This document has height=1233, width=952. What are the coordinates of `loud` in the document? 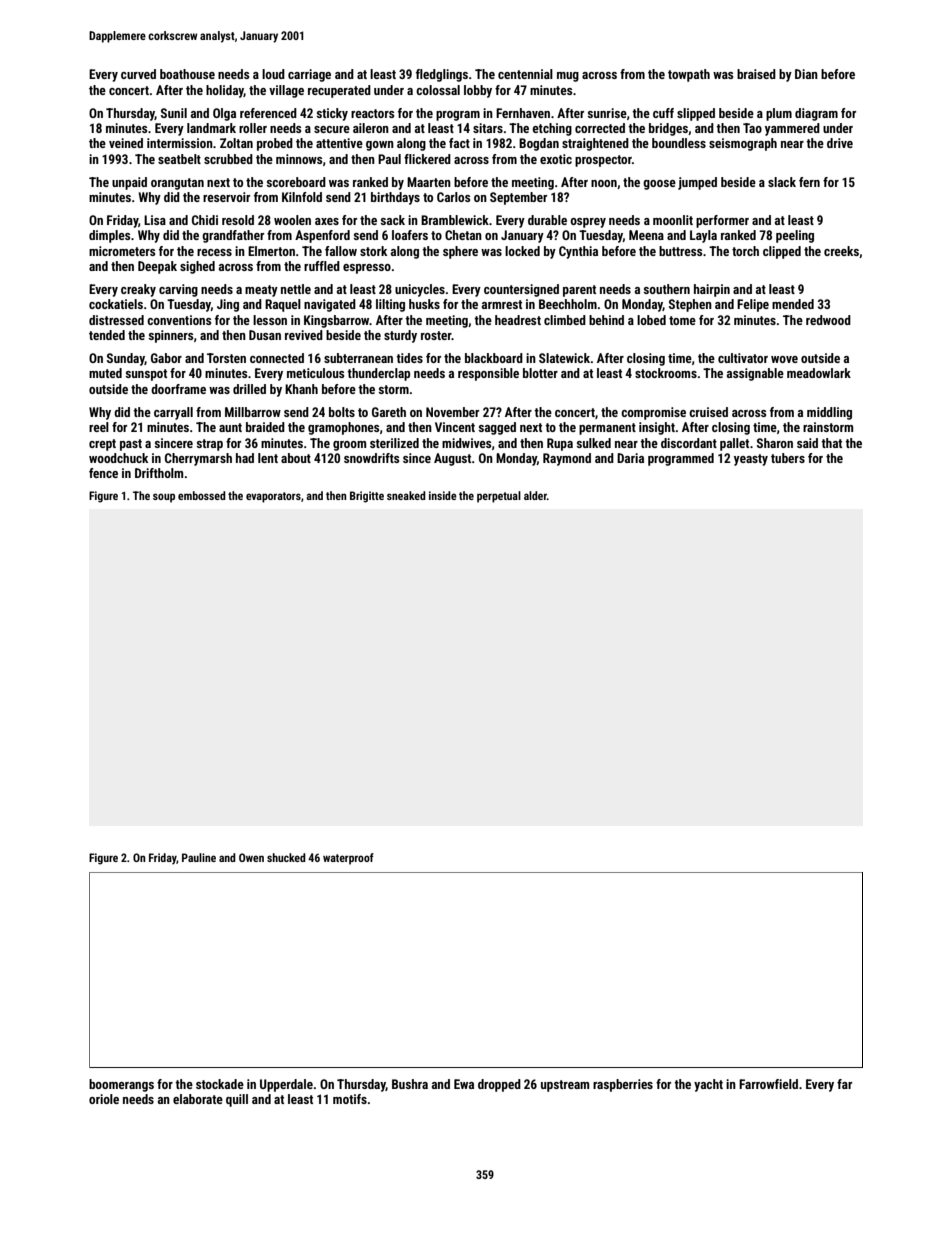 It's located at (273, 74).
